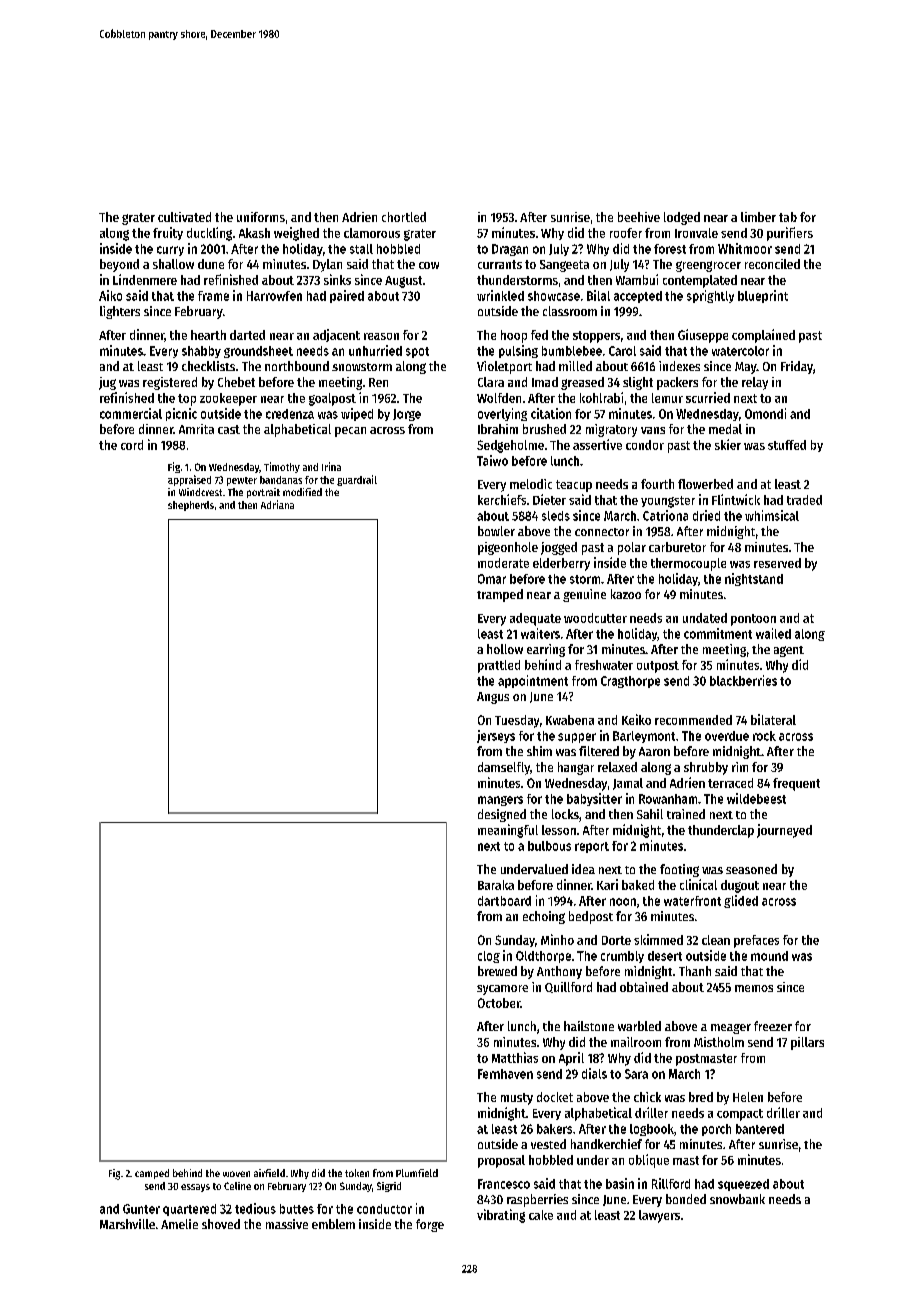  What do you see at coordinates (297, 1209) in the page?
I see `buttes` at bounding box center [297, 1209].
